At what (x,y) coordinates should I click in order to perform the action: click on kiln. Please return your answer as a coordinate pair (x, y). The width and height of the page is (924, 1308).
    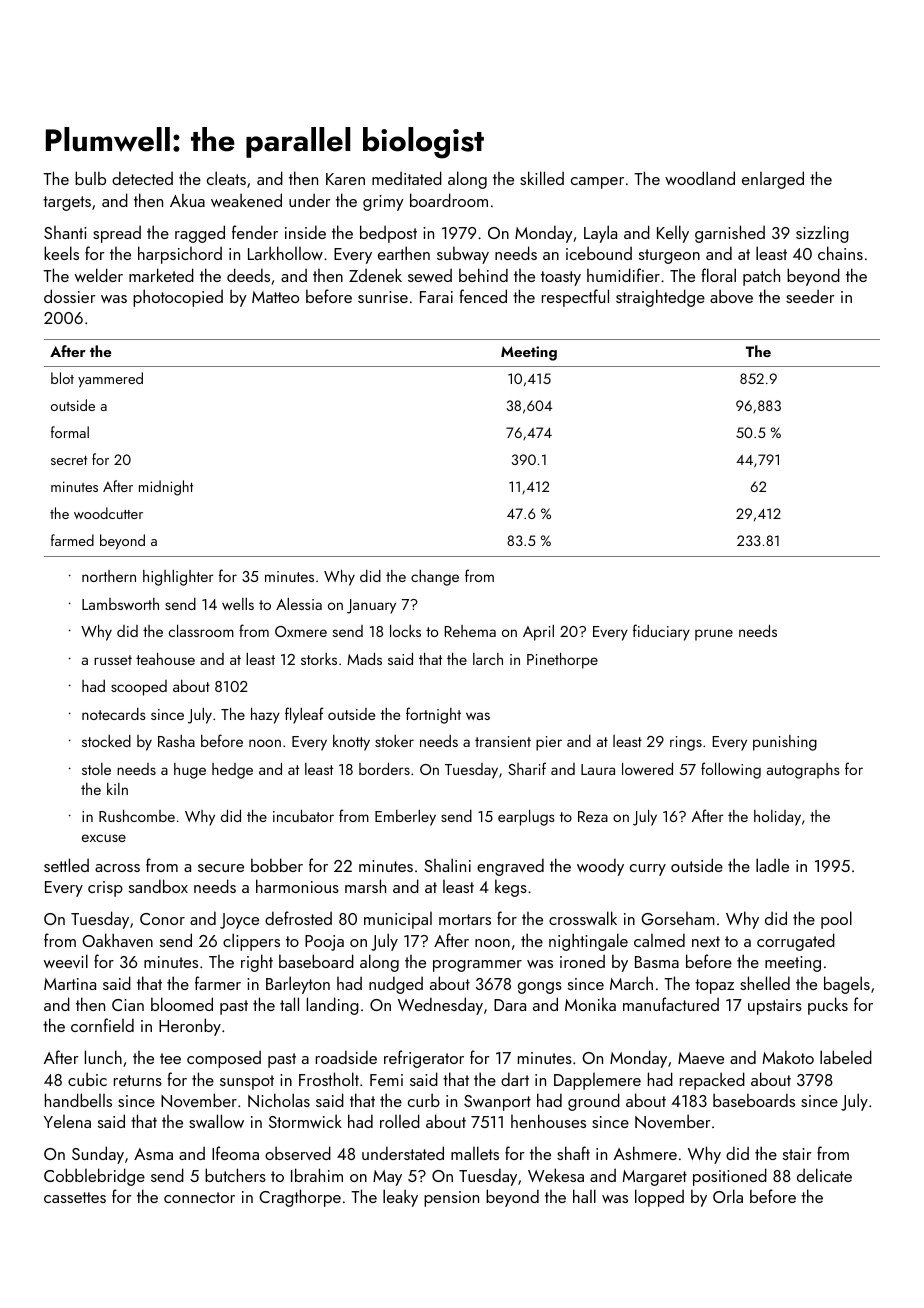
    Looking at the image, I should click on (117, 789).
